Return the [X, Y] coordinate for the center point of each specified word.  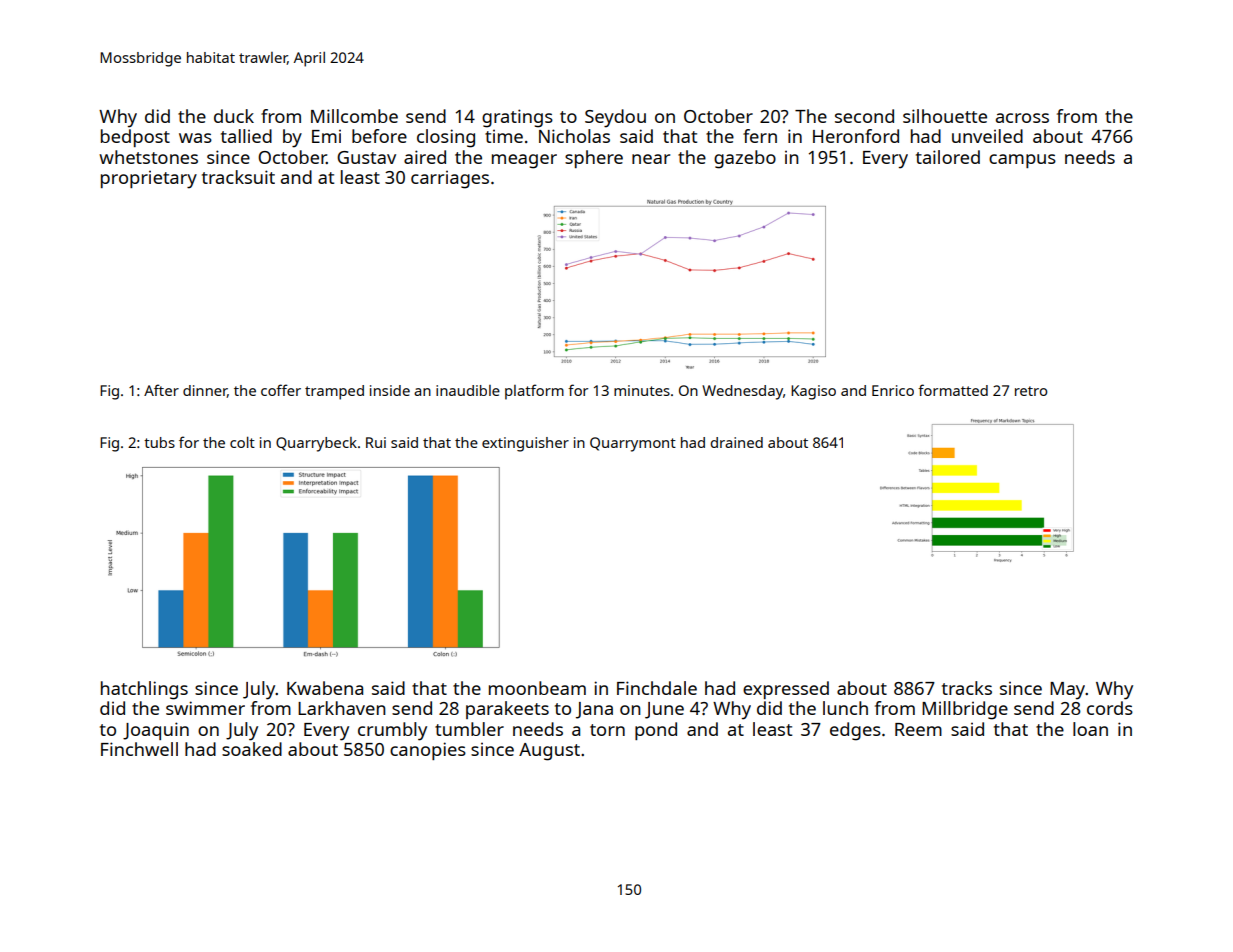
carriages [450, 180]
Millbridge [965, 710]
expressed [786, 690]
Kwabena [325, 688]
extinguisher [525, 444]
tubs [159, 442]
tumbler [469, 729]
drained [736, 442]
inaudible [468, 390]
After [161, 390]
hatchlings [144, 690]
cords [1110, 708]
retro [1031, 391]
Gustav [366, 157]
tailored [948, 157]
